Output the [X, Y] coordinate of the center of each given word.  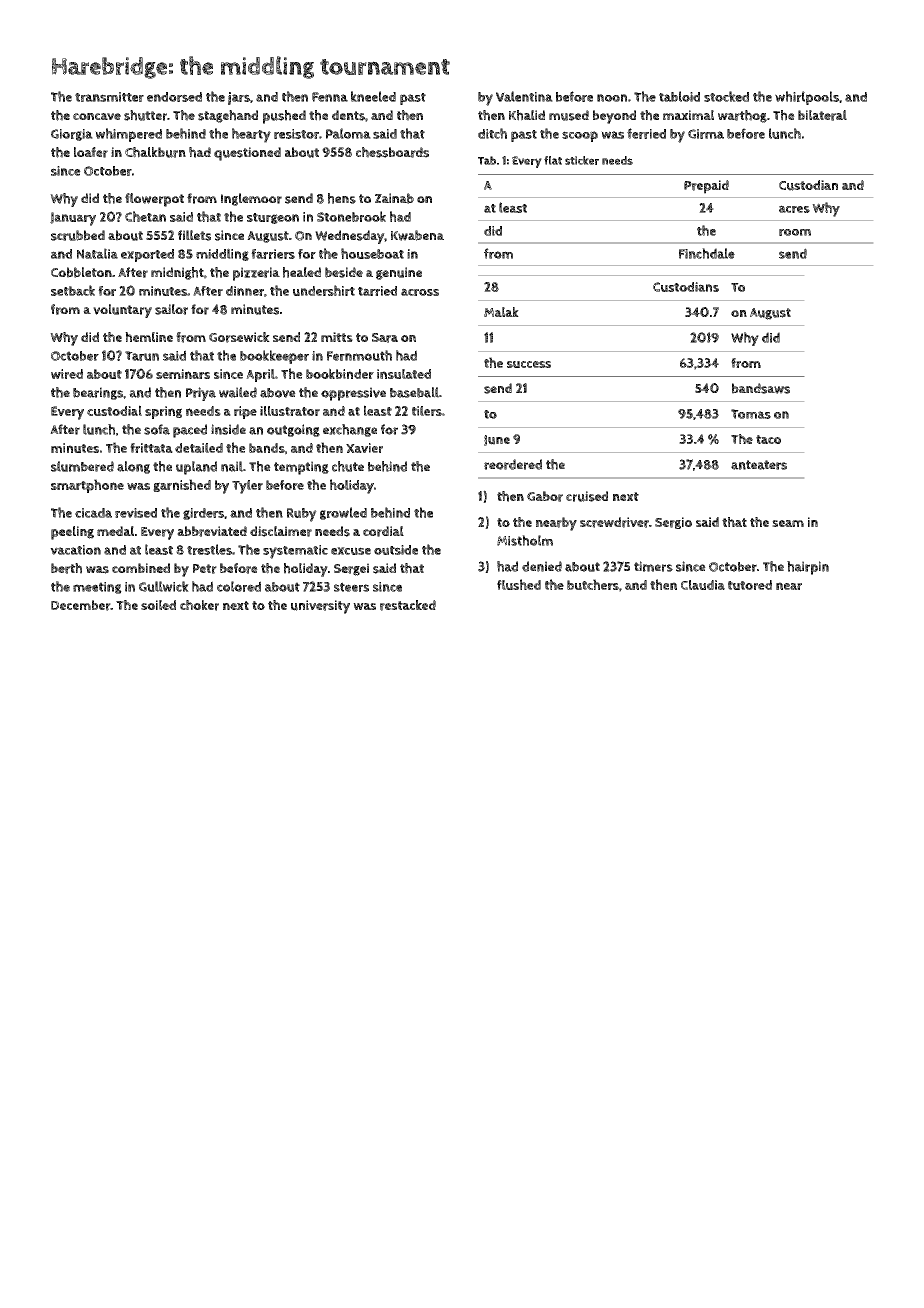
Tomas [751, 414]
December [81, 605]
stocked [726, 96]
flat [553, 160]
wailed [238, 392]
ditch [492, 133]
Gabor [545, 496]
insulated [404, 374]
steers [351, 587]
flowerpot [154, 200]
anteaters [759, 465]
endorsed [174, 97]
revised [136, 513]
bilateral [822, 115]
